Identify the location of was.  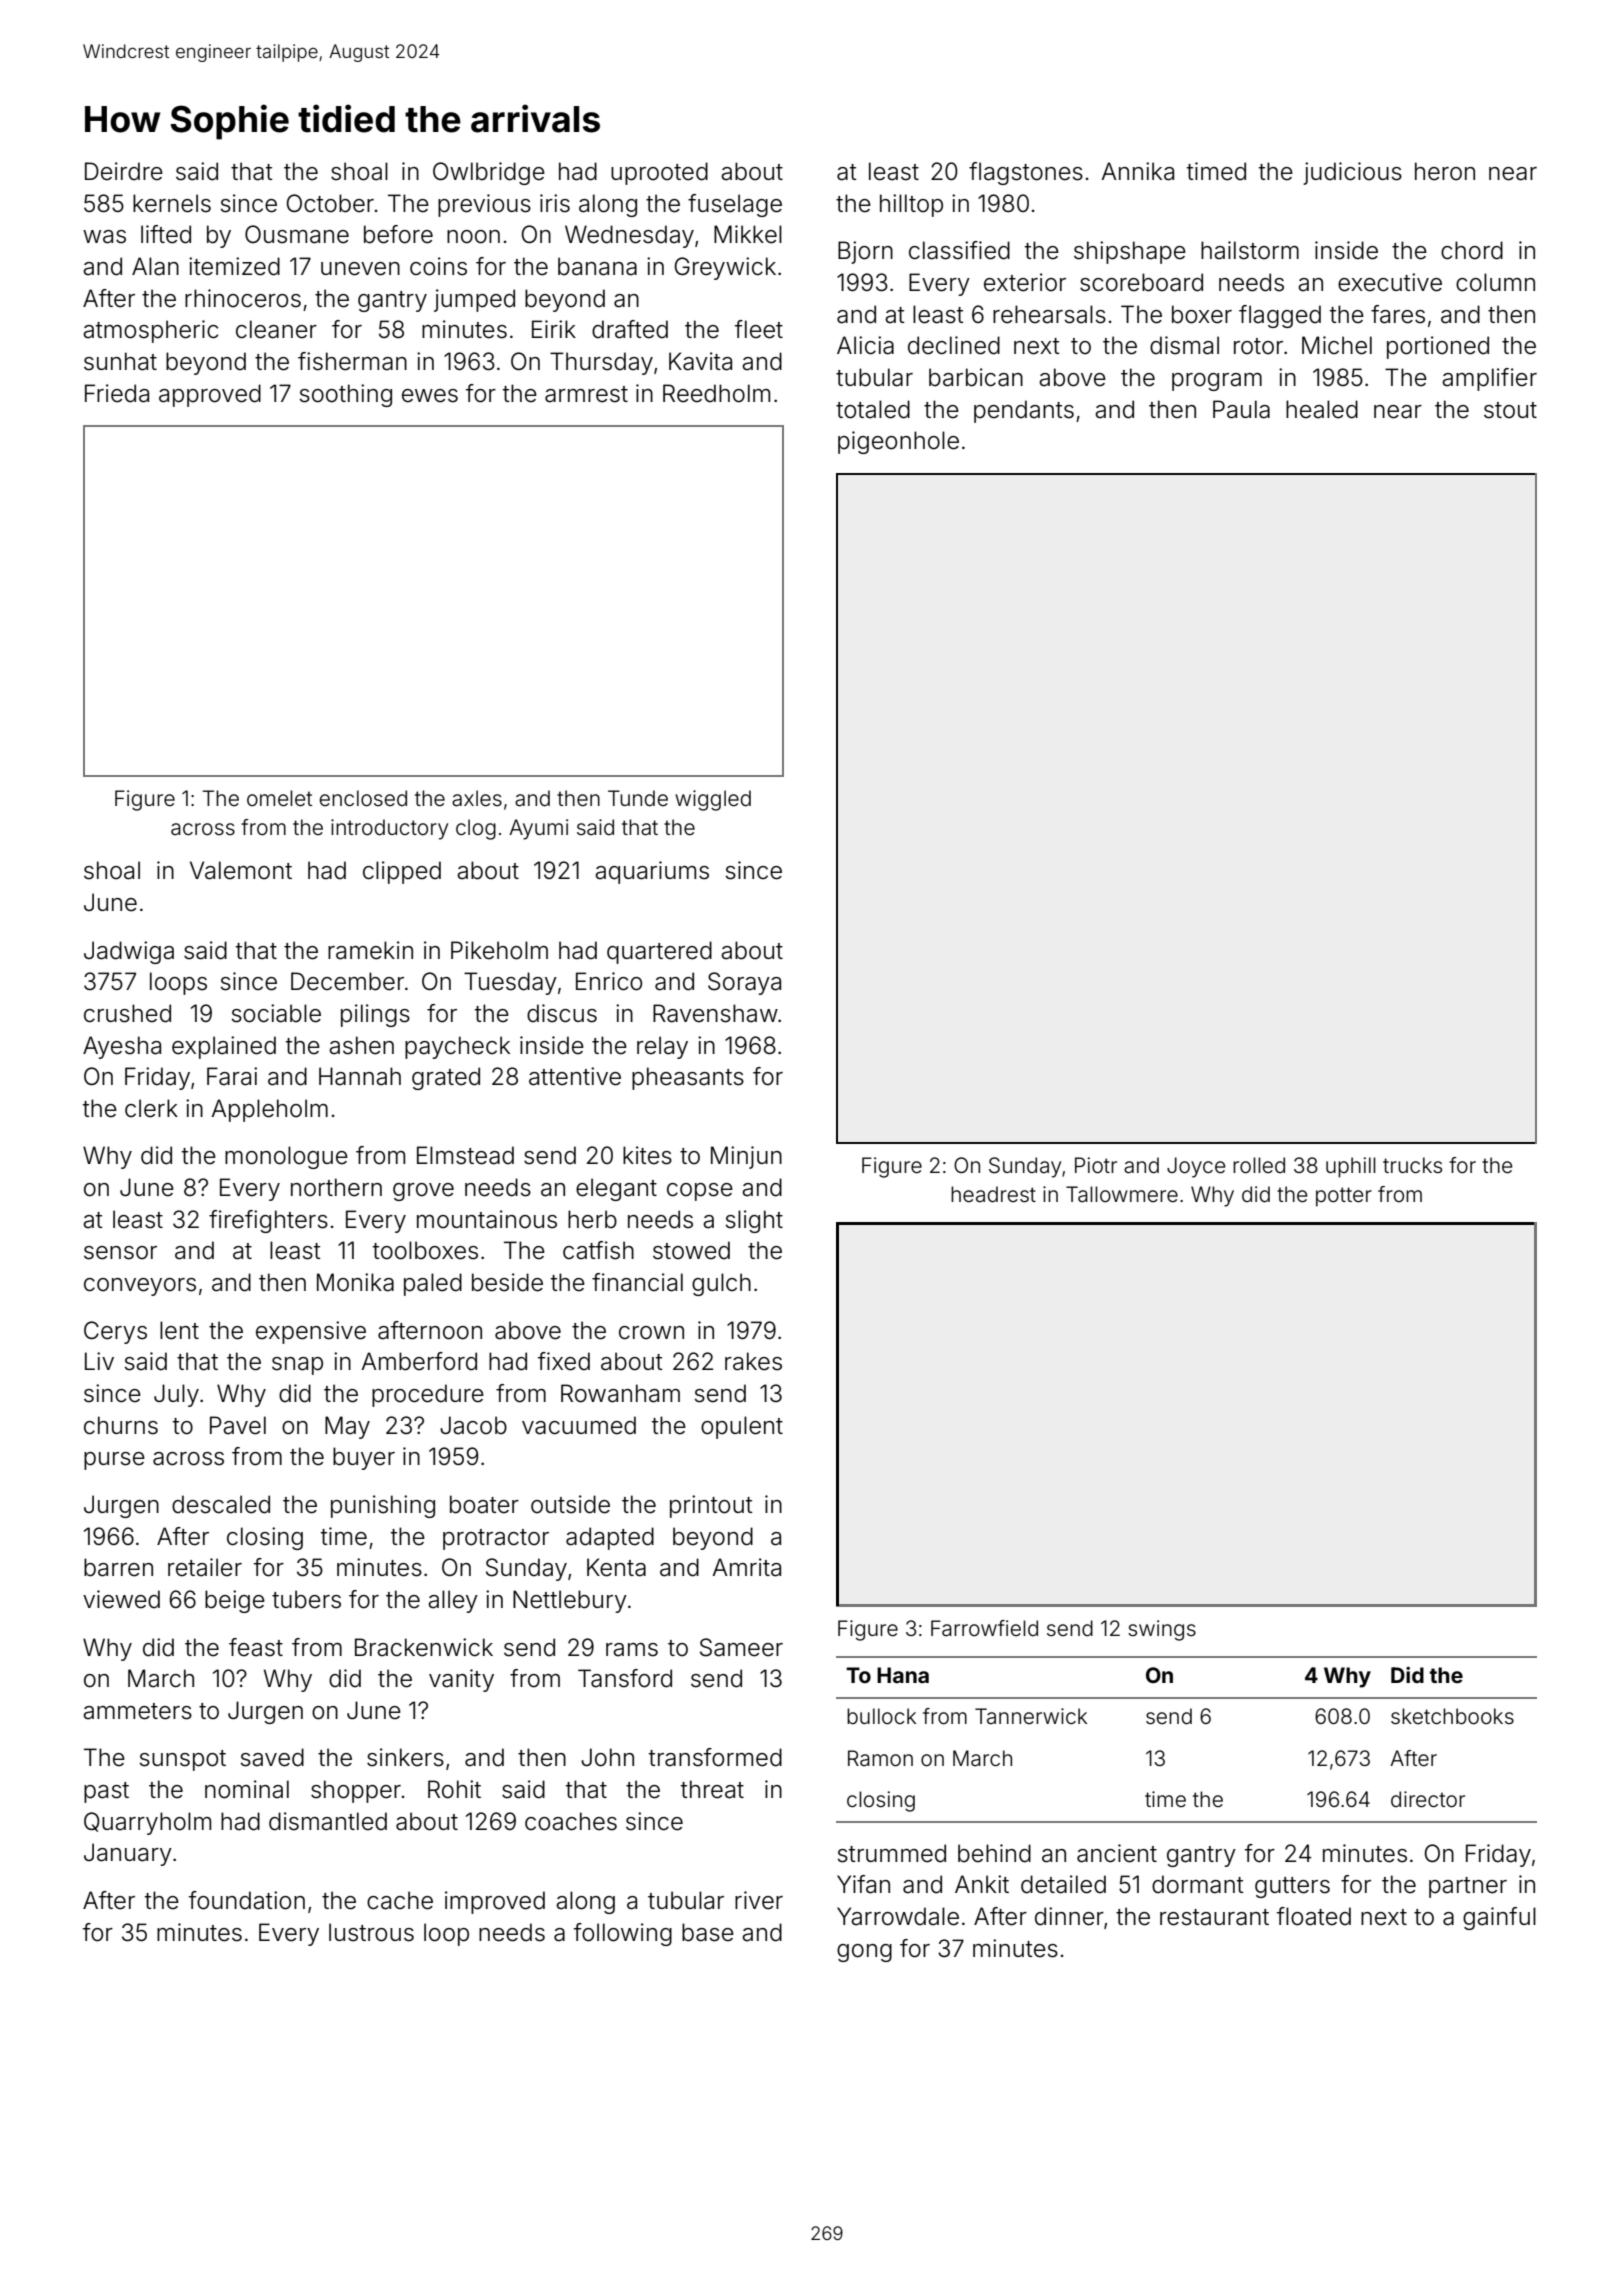
(104, 237).
